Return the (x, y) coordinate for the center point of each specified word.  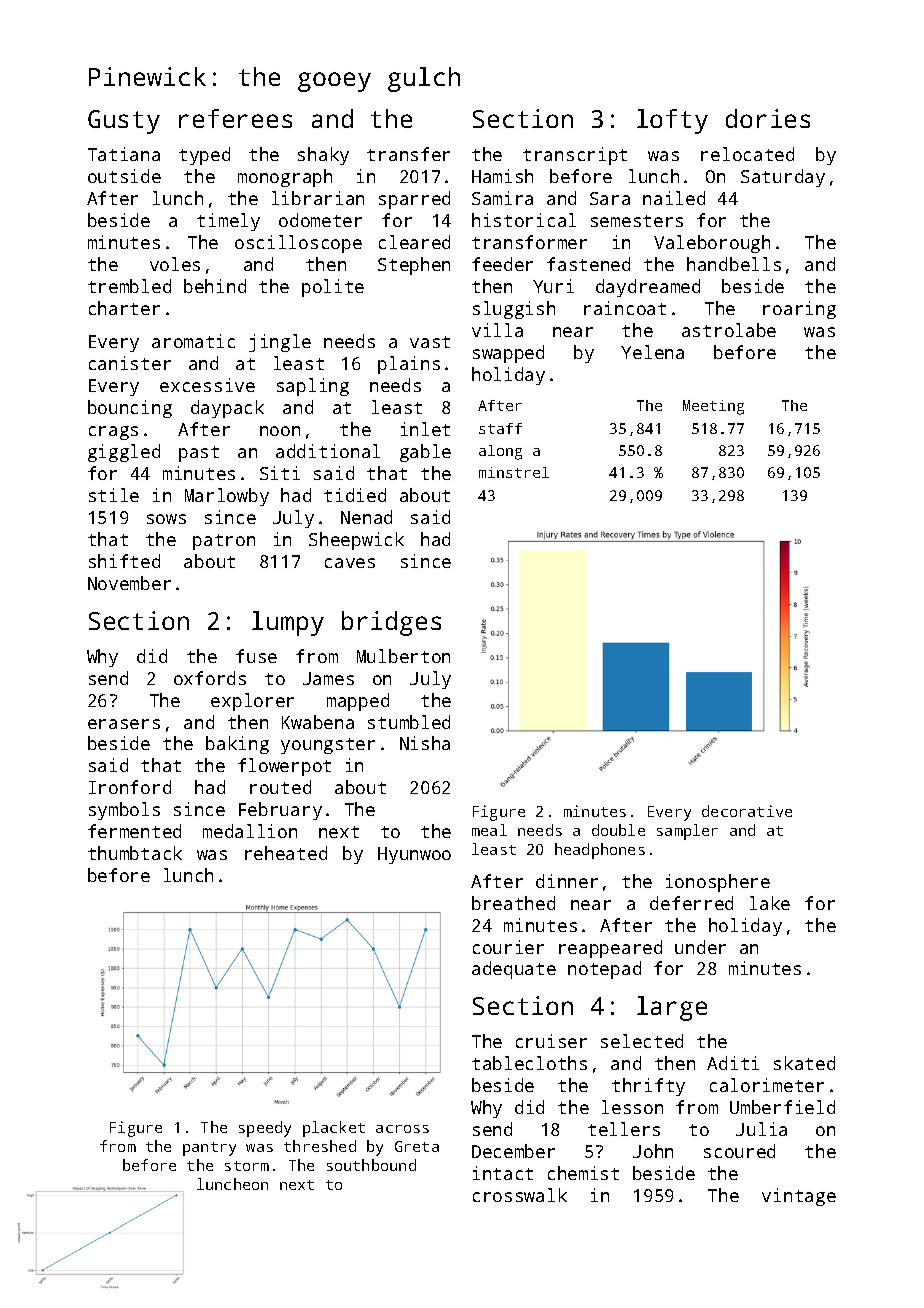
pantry (209, 1149)
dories (768, 118)
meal (489, 830)
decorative (747, 811)
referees (235, 118)
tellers (624, 1129)
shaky (323, 156)
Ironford (130, 787)
